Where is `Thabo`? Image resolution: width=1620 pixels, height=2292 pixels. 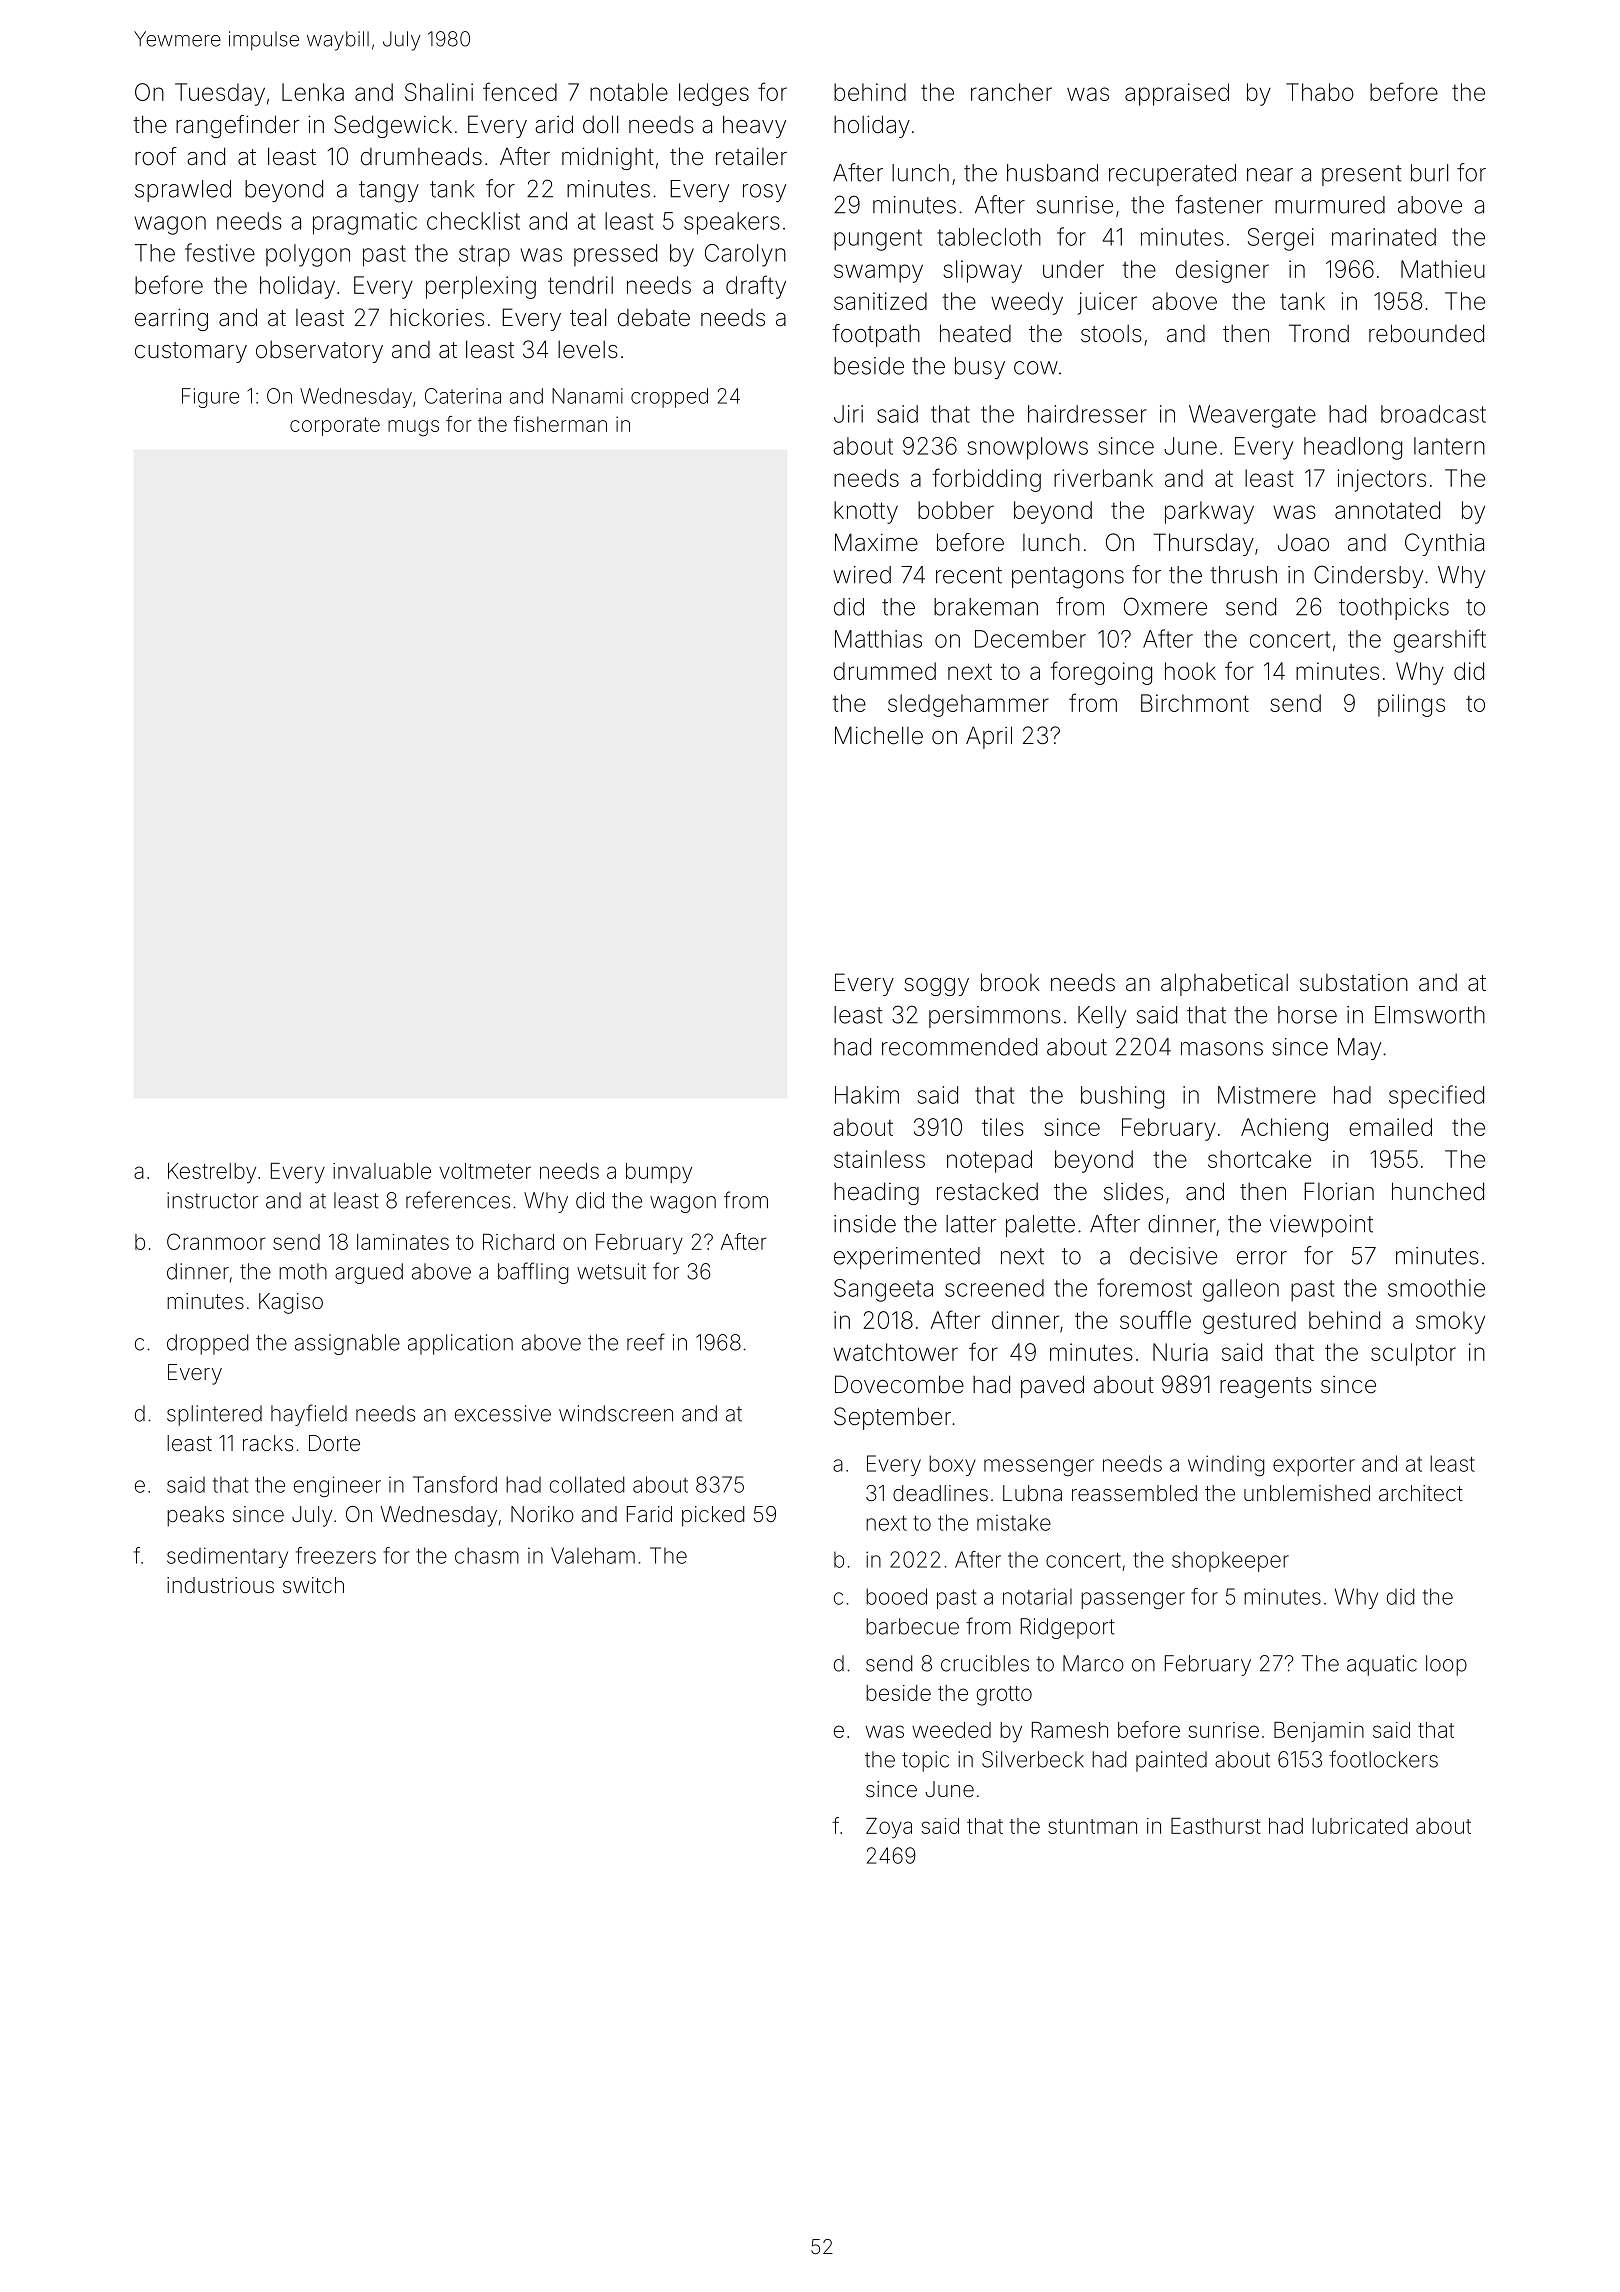
Thabo is located at coordinates (1320, 92).
